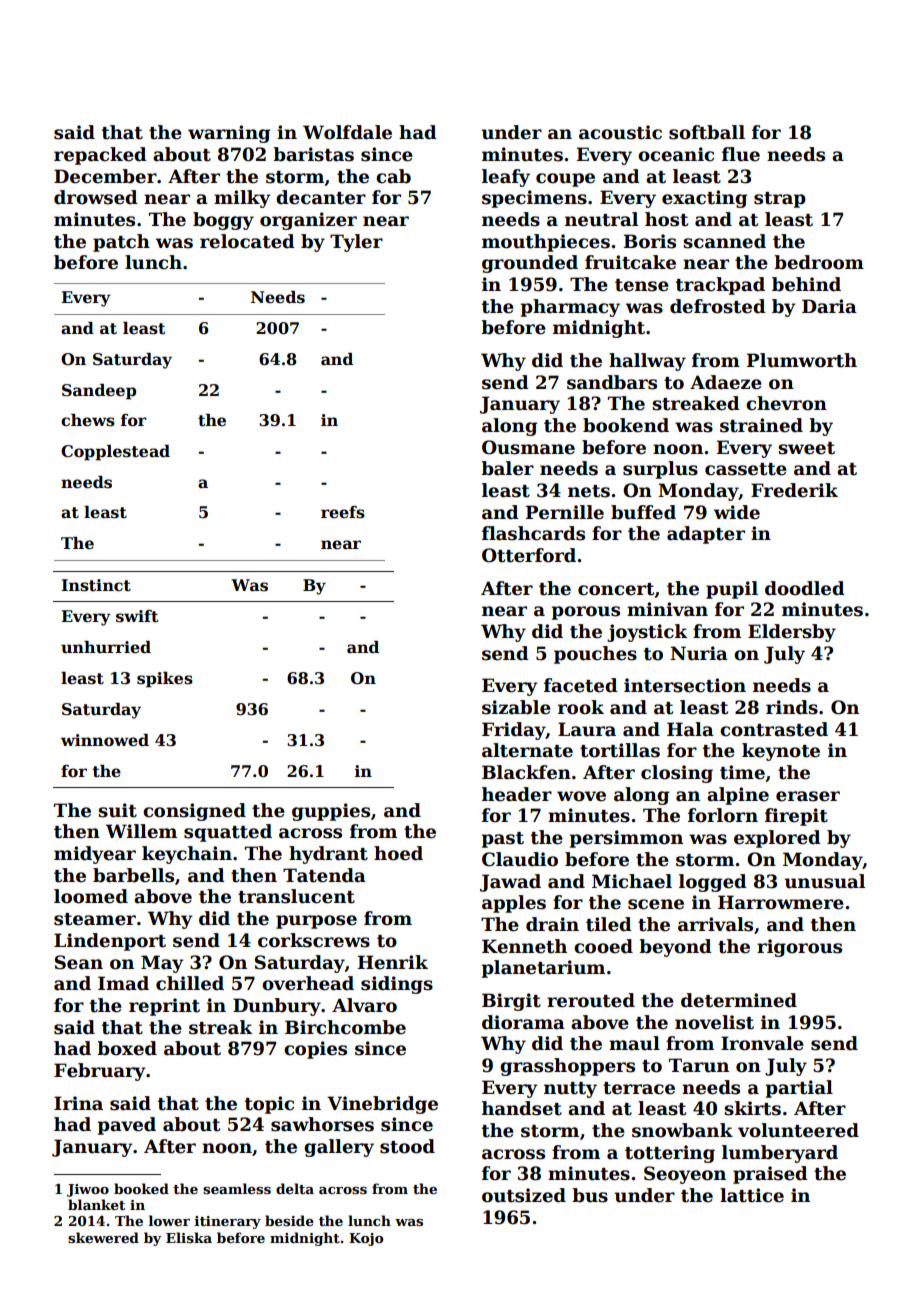 The image size is (924, 1314). What do you see at coordinates (770, 1175) in the screenshot?
I see `praised` at bounding box center [770, 1175].
